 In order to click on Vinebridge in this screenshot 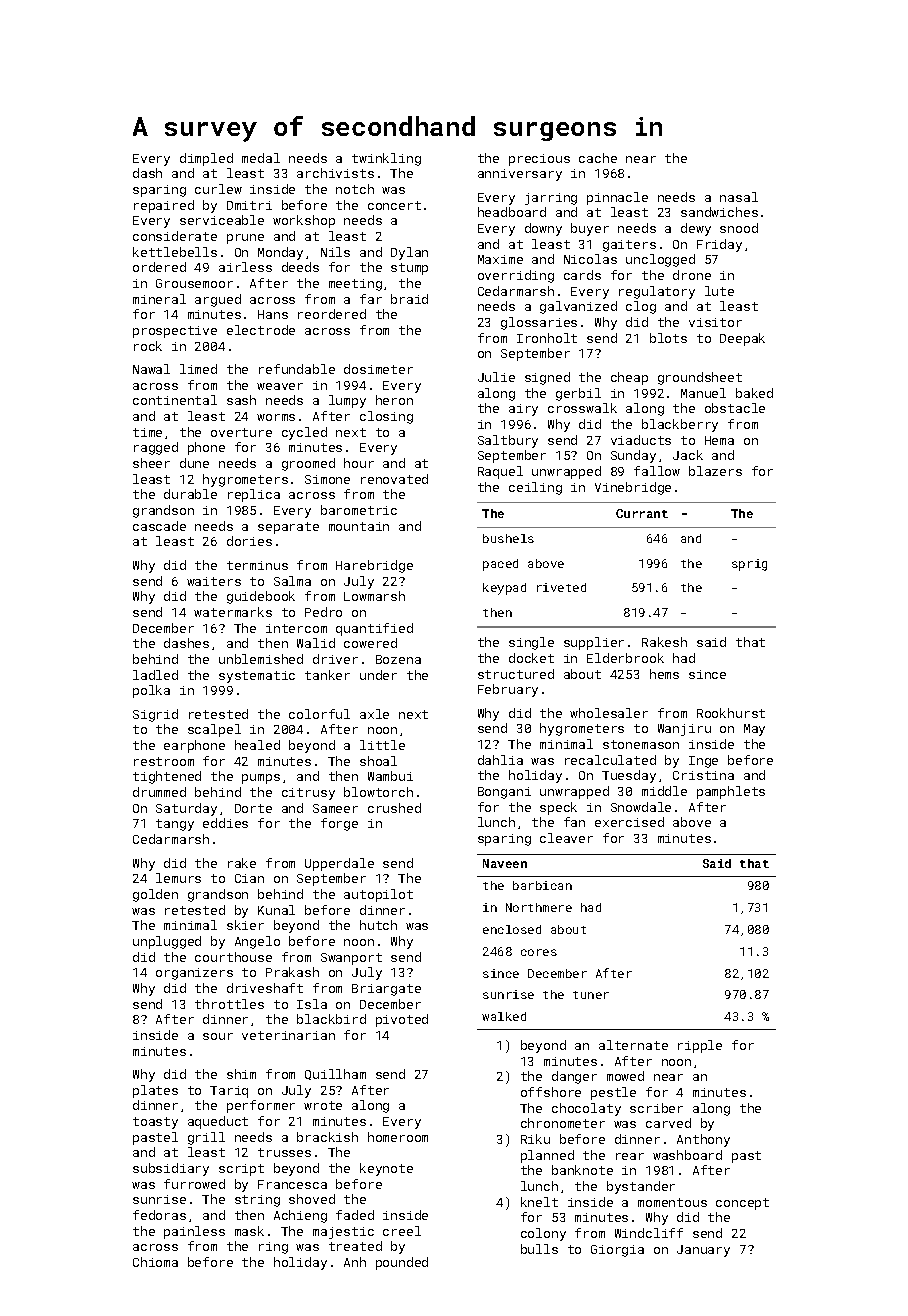, I will do `click(633, 488)`.
